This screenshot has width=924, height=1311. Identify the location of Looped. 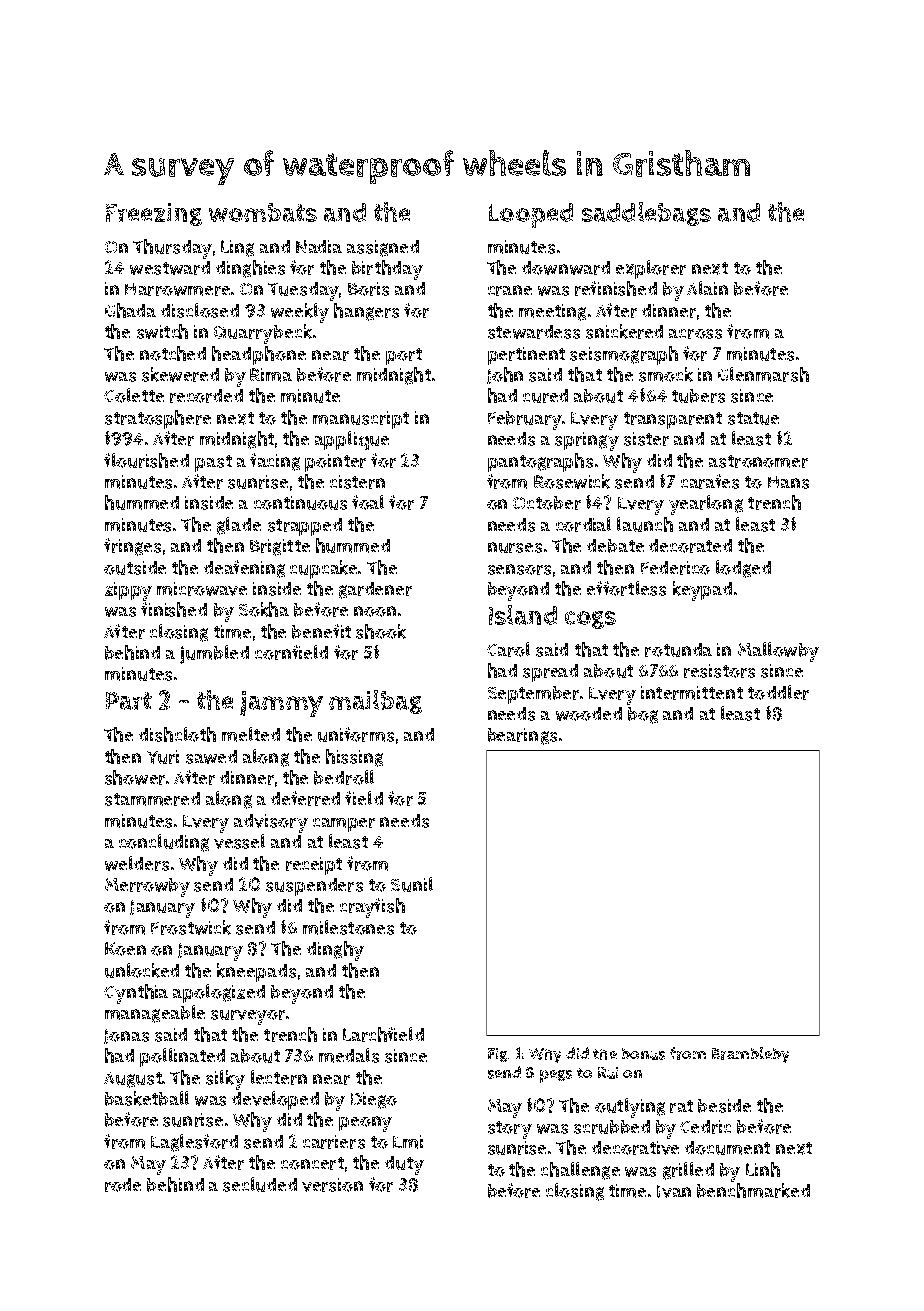
(531, 215).
